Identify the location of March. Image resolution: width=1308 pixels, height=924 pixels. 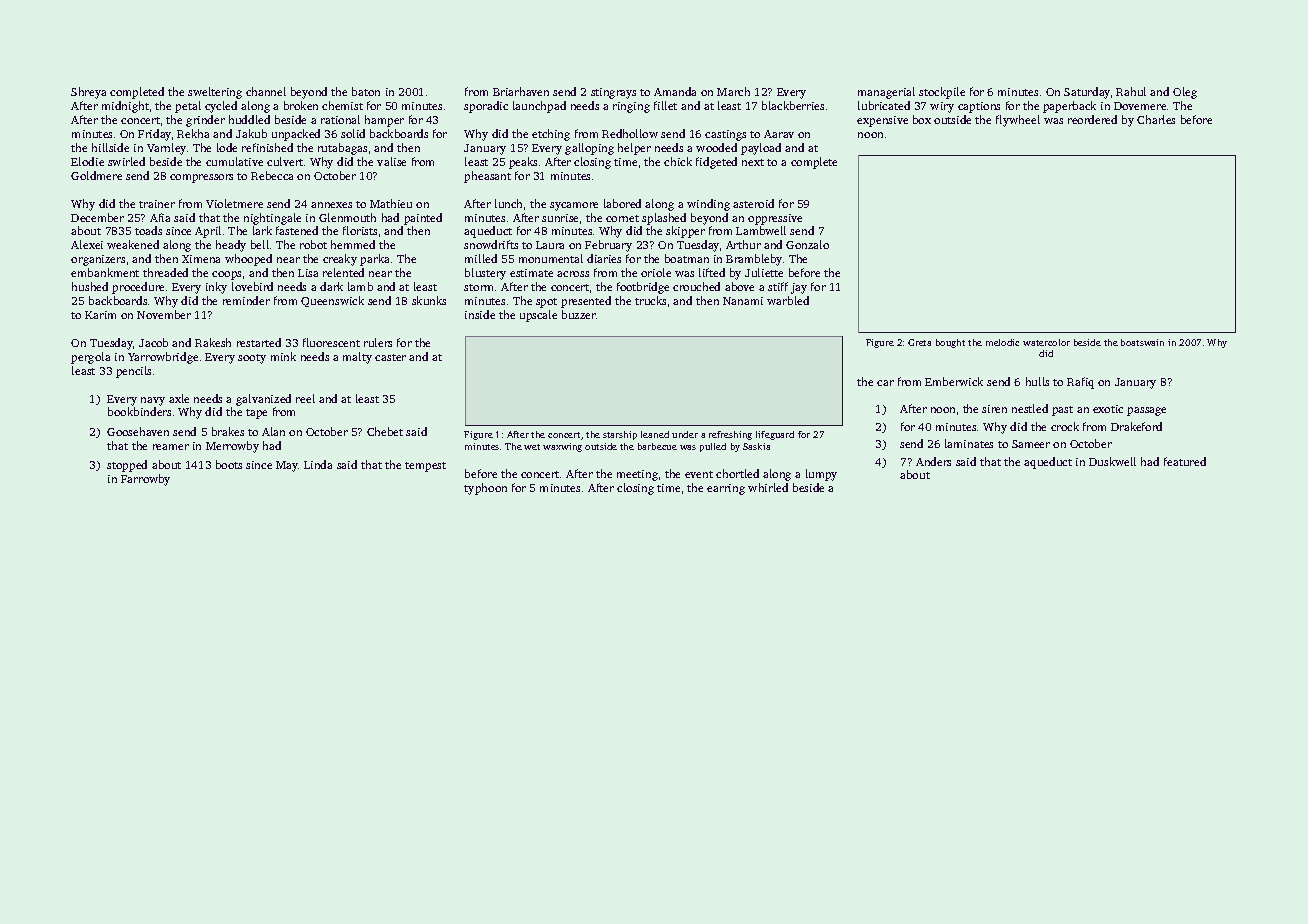
(733, 91).
